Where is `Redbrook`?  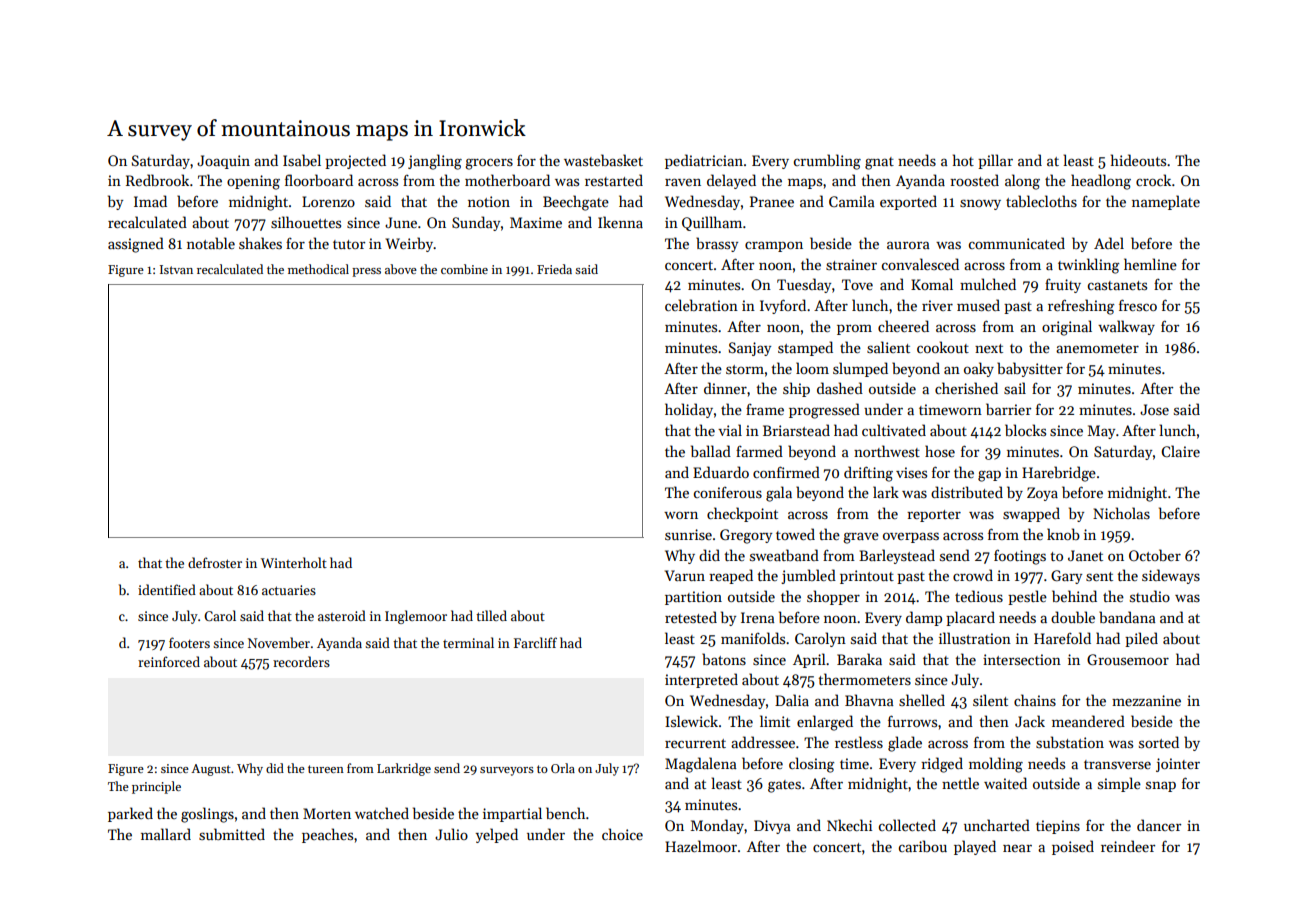 Redbrook is located at coordinates (157, 180).
